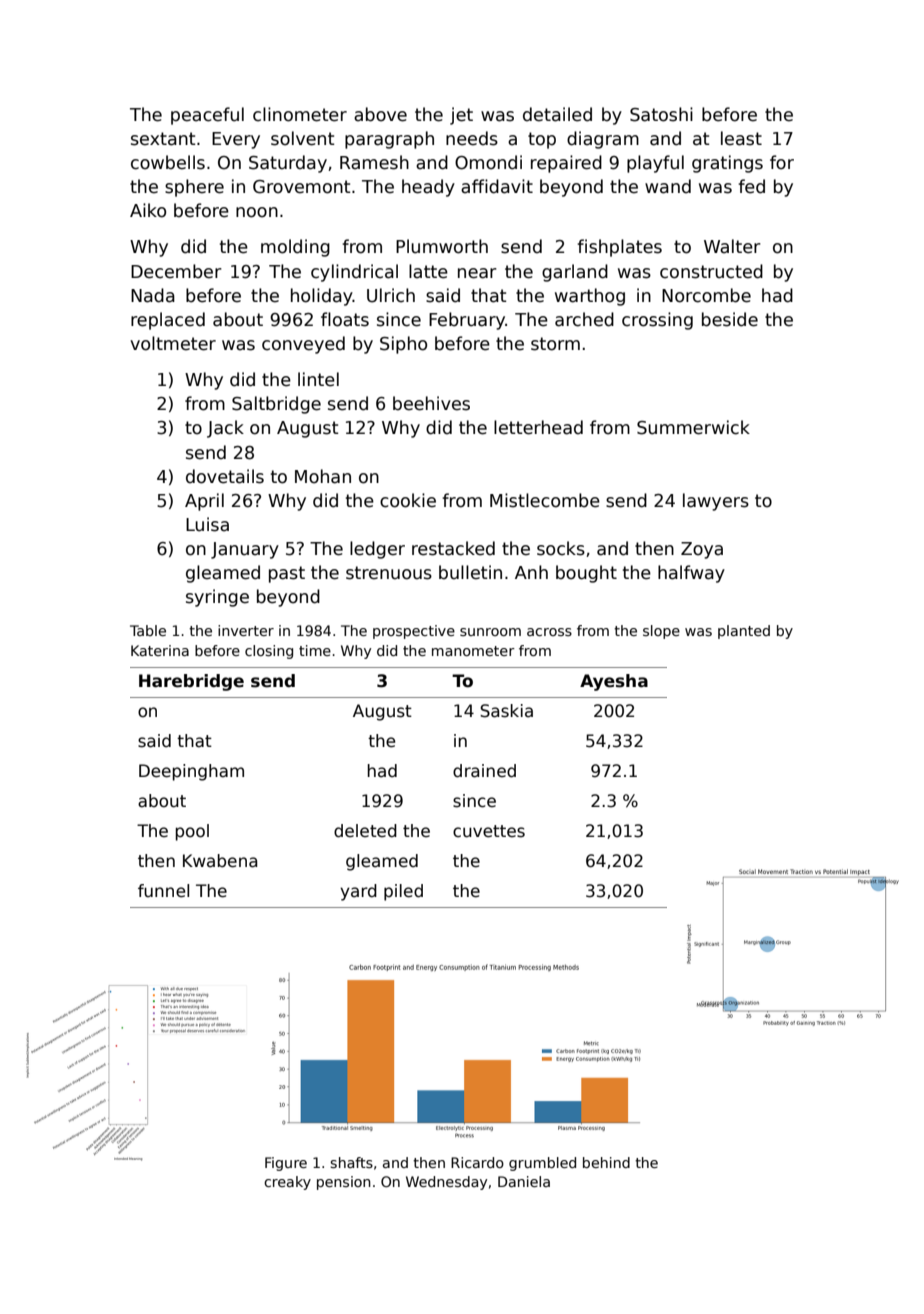 This image has height=1314, width=924. I want to click on jet, so click(461, 116).
